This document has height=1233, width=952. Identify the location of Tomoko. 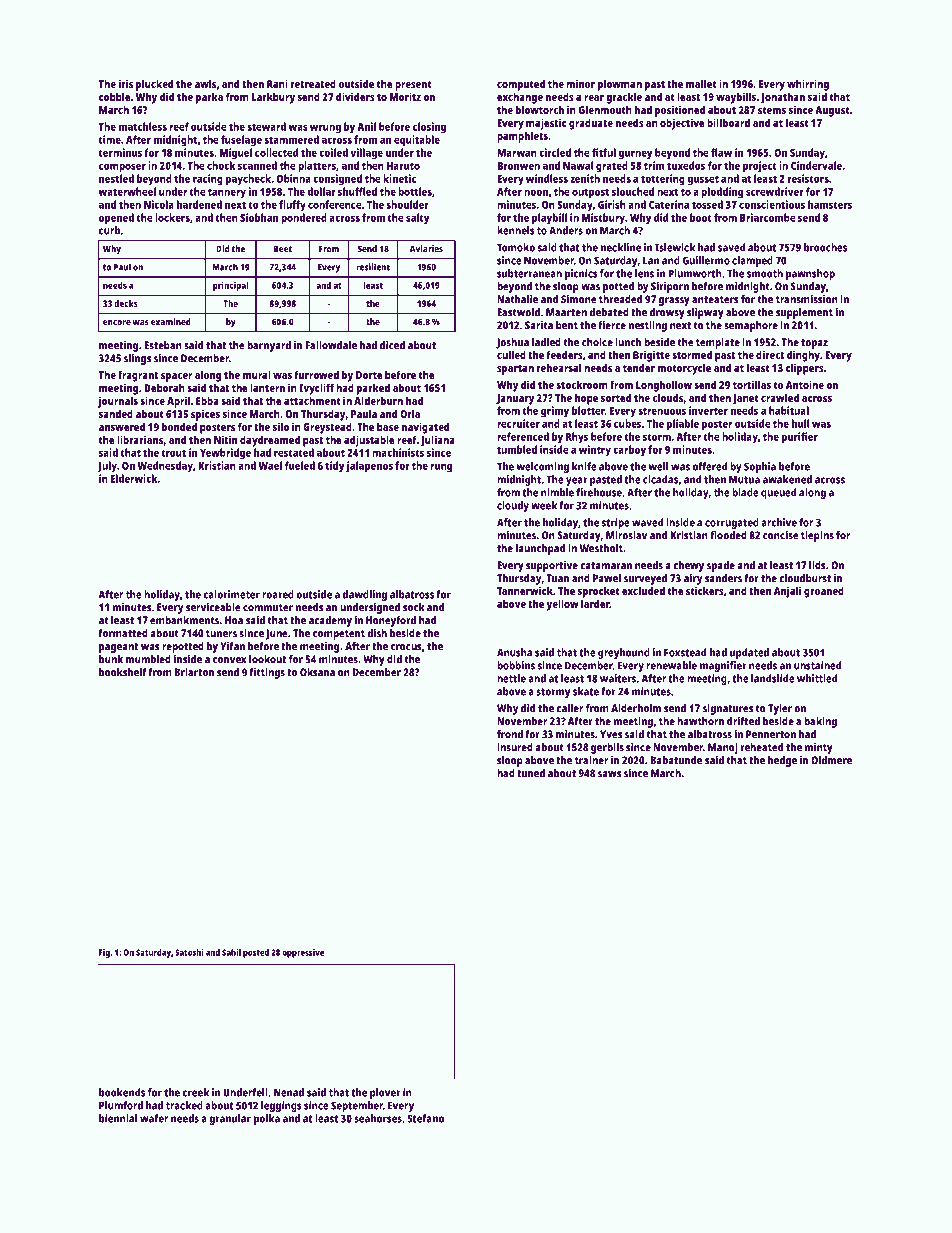
(516, 247).
